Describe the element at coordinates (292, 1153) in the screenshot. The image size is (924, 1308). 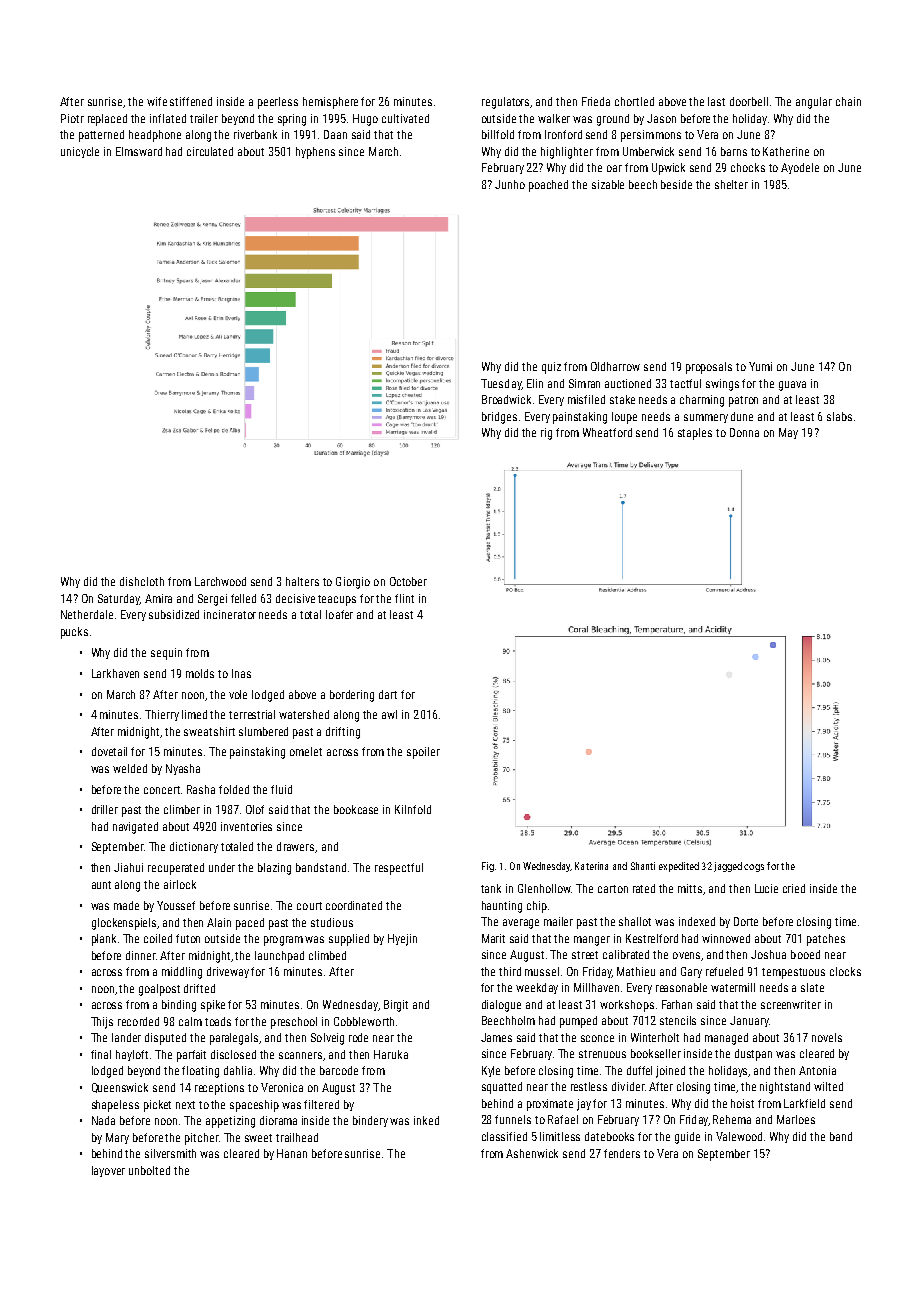
I see `Hanan` at that location.
